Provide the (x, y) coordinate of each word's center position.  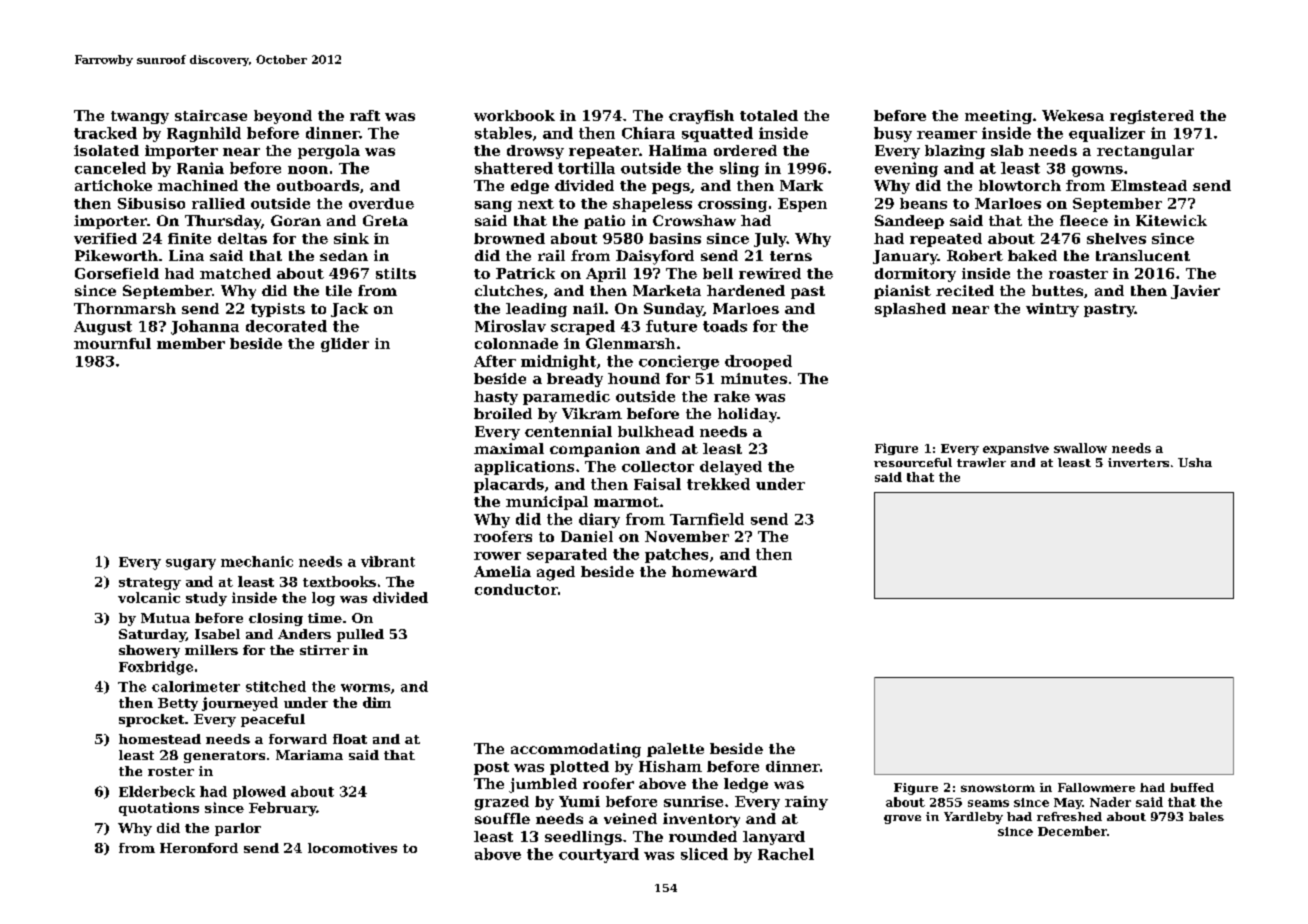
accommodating (576, 750)
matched (235, 273)
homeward (714, 571)
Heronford (199, 848)
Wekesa (1073, 115)
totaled (769, 115)
